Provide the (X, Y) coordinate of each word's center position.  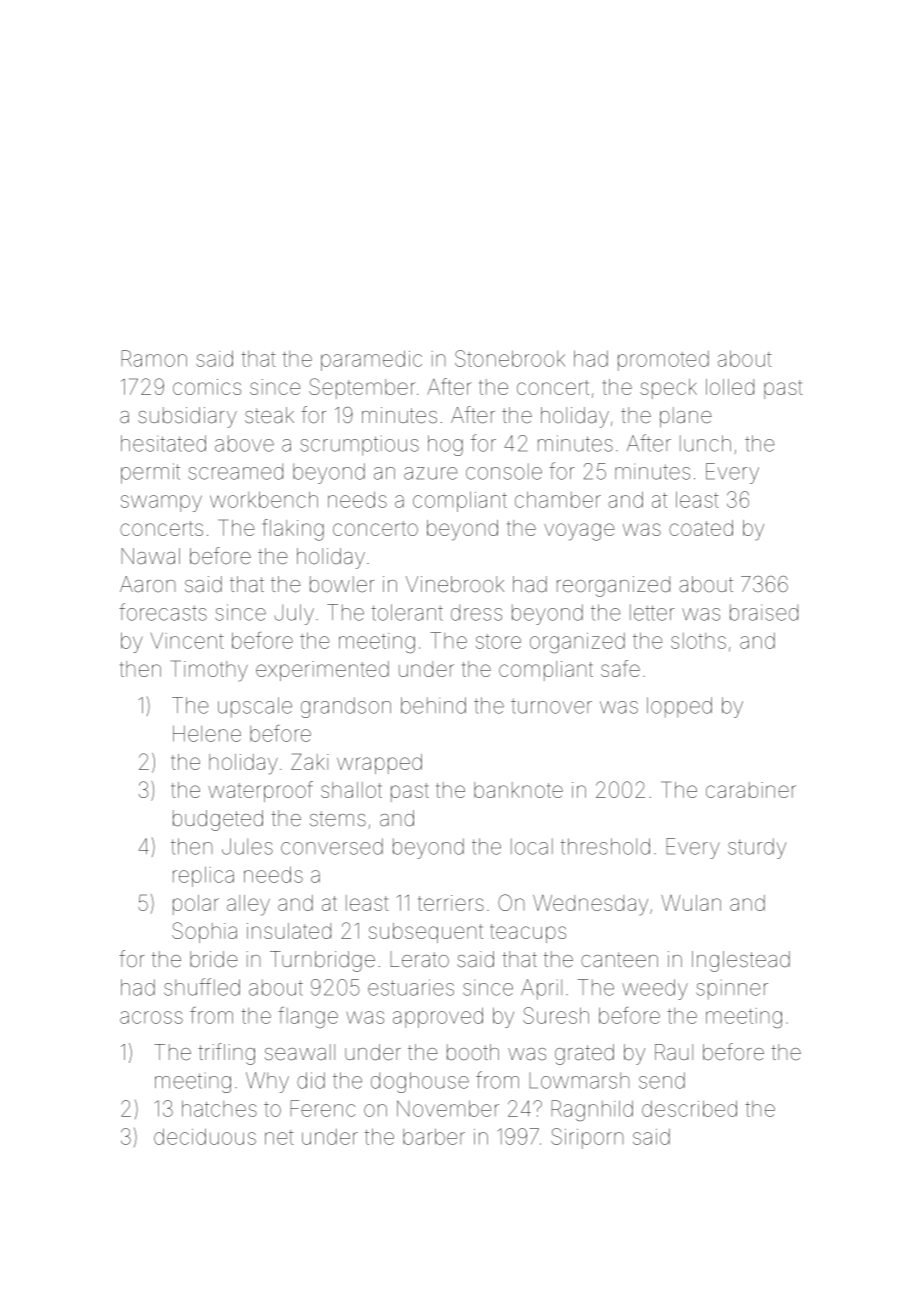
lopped (679, 707)
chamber (558, 499)
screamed (235, 471)
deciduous (205, 1136)
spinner (732, 989)
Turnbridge (322, 961)
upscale (255, 707)
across (151, 1017)
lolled (730, 387)
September (362, 388)
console (504, 471)
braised (764, 612)
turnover (551, 706)
